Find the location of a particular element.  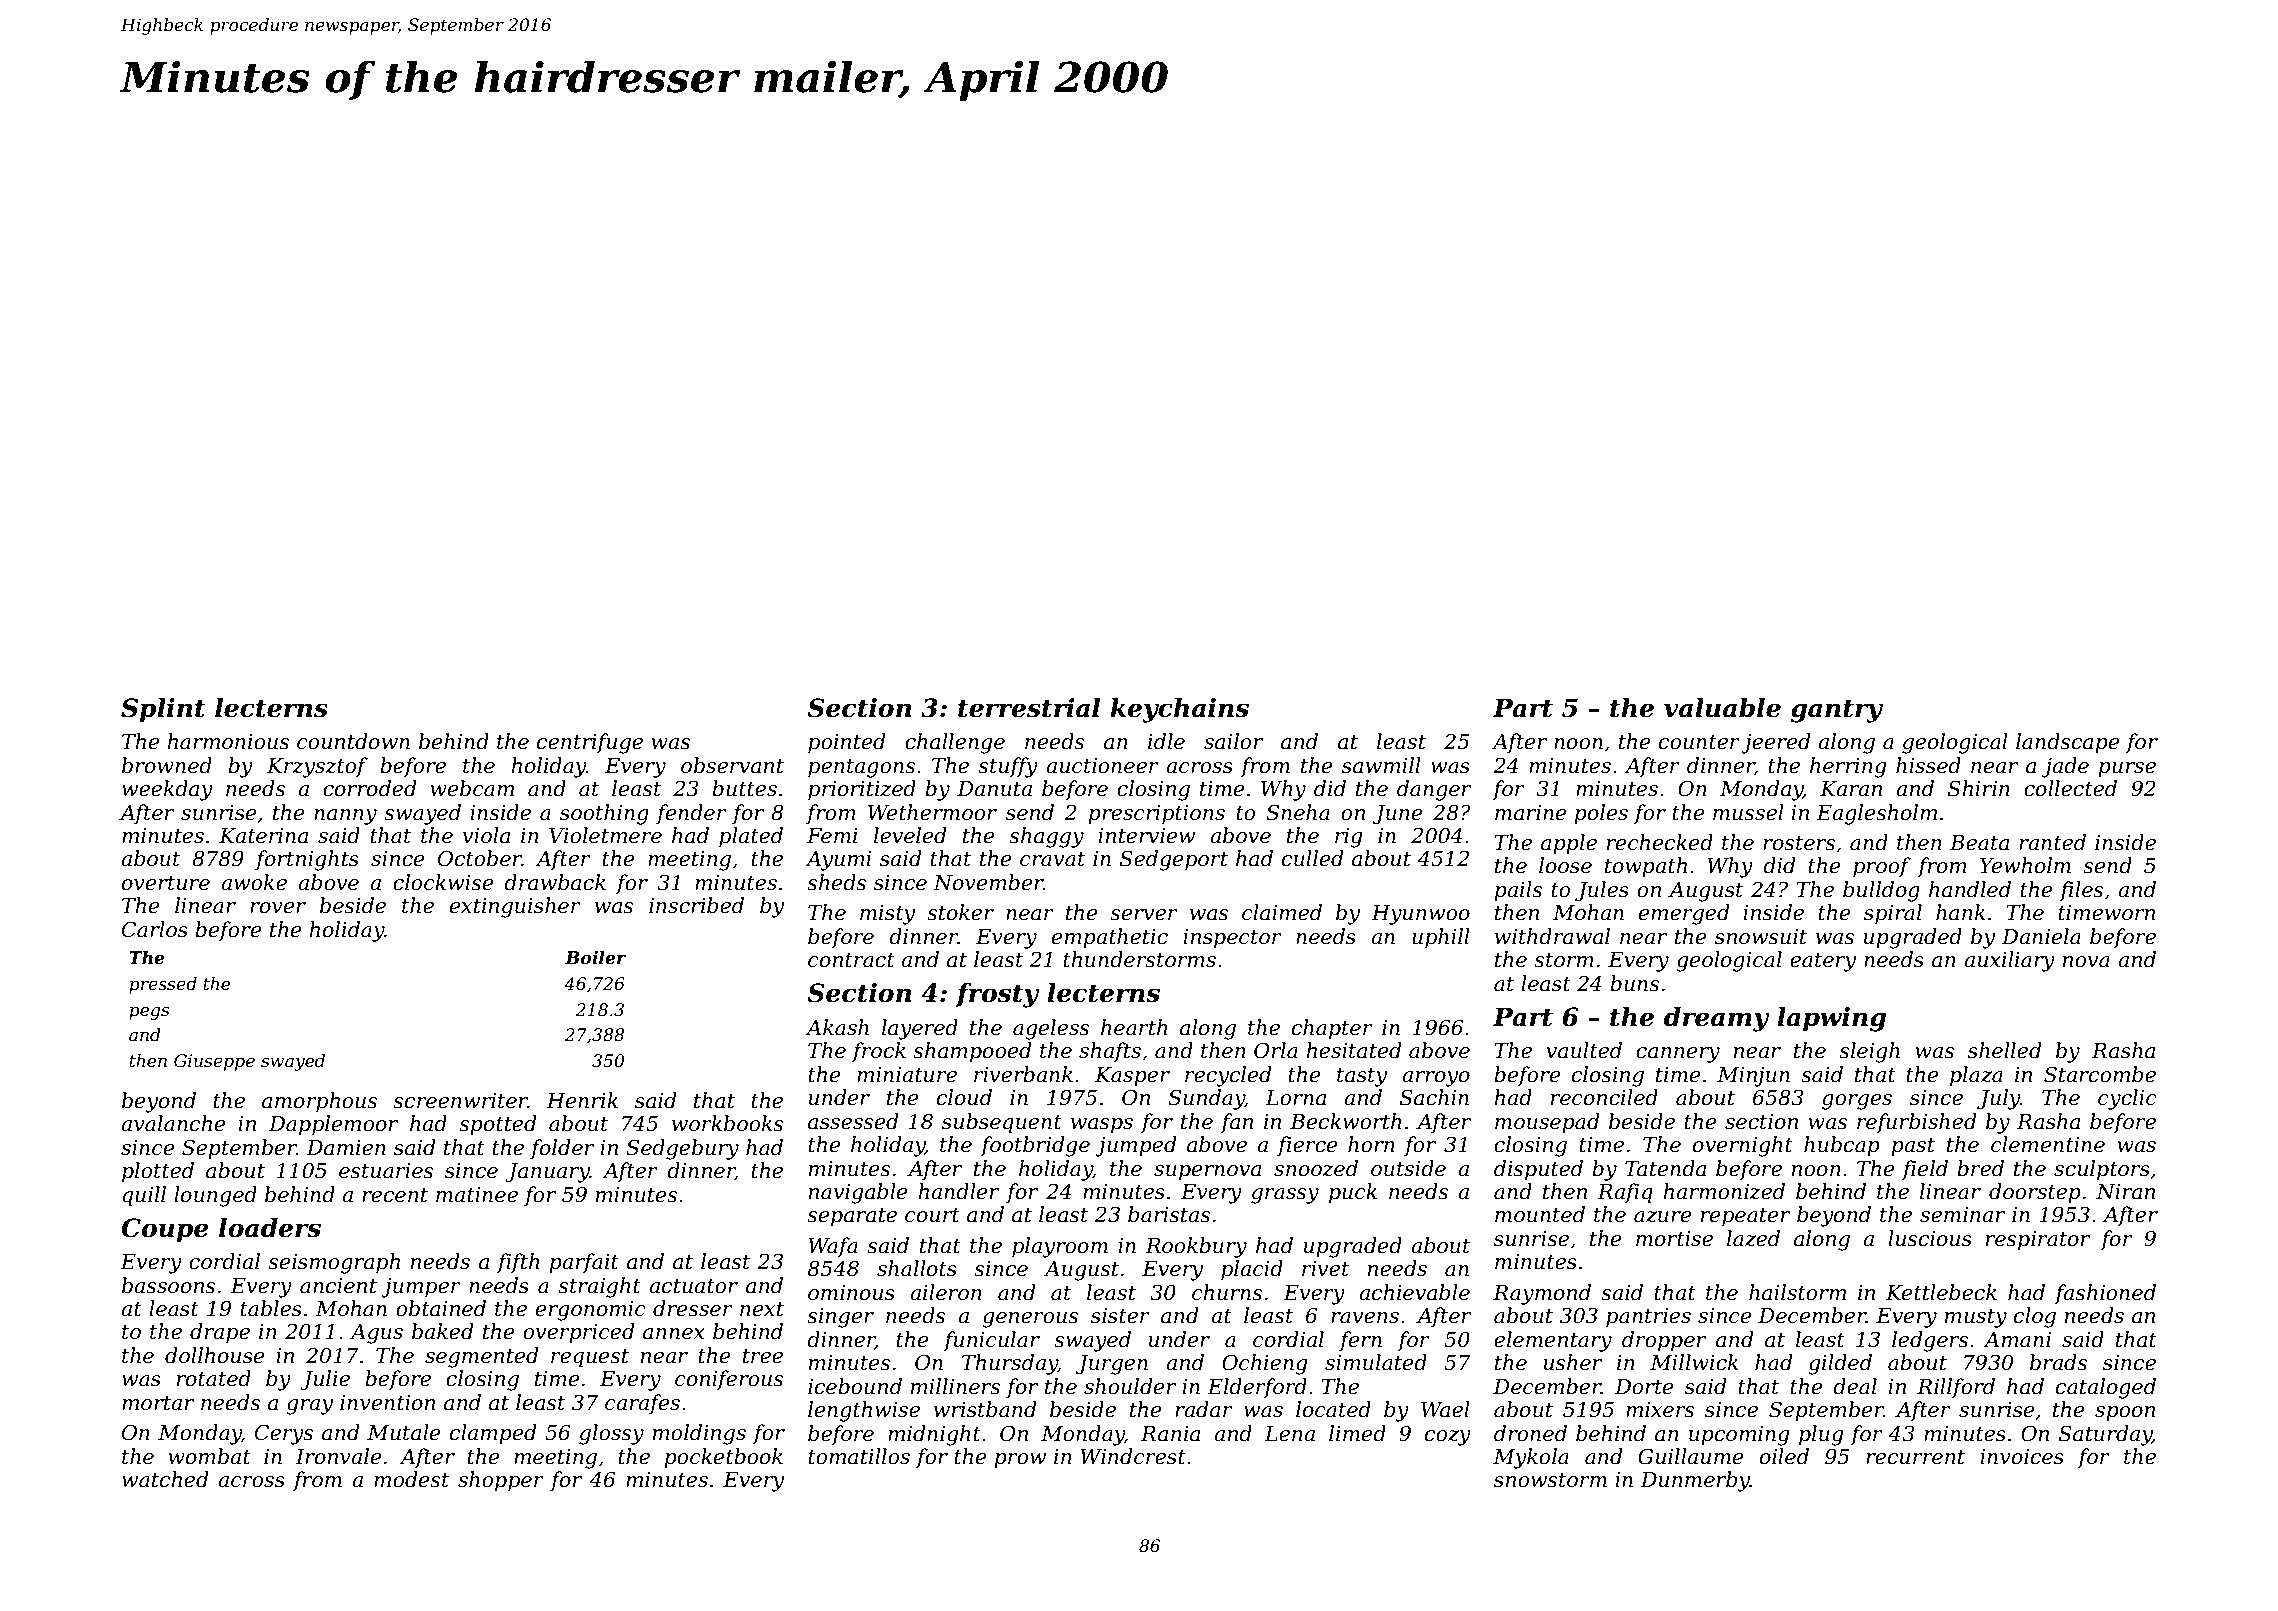

baristas is located at coordinates (1169, 1214).
